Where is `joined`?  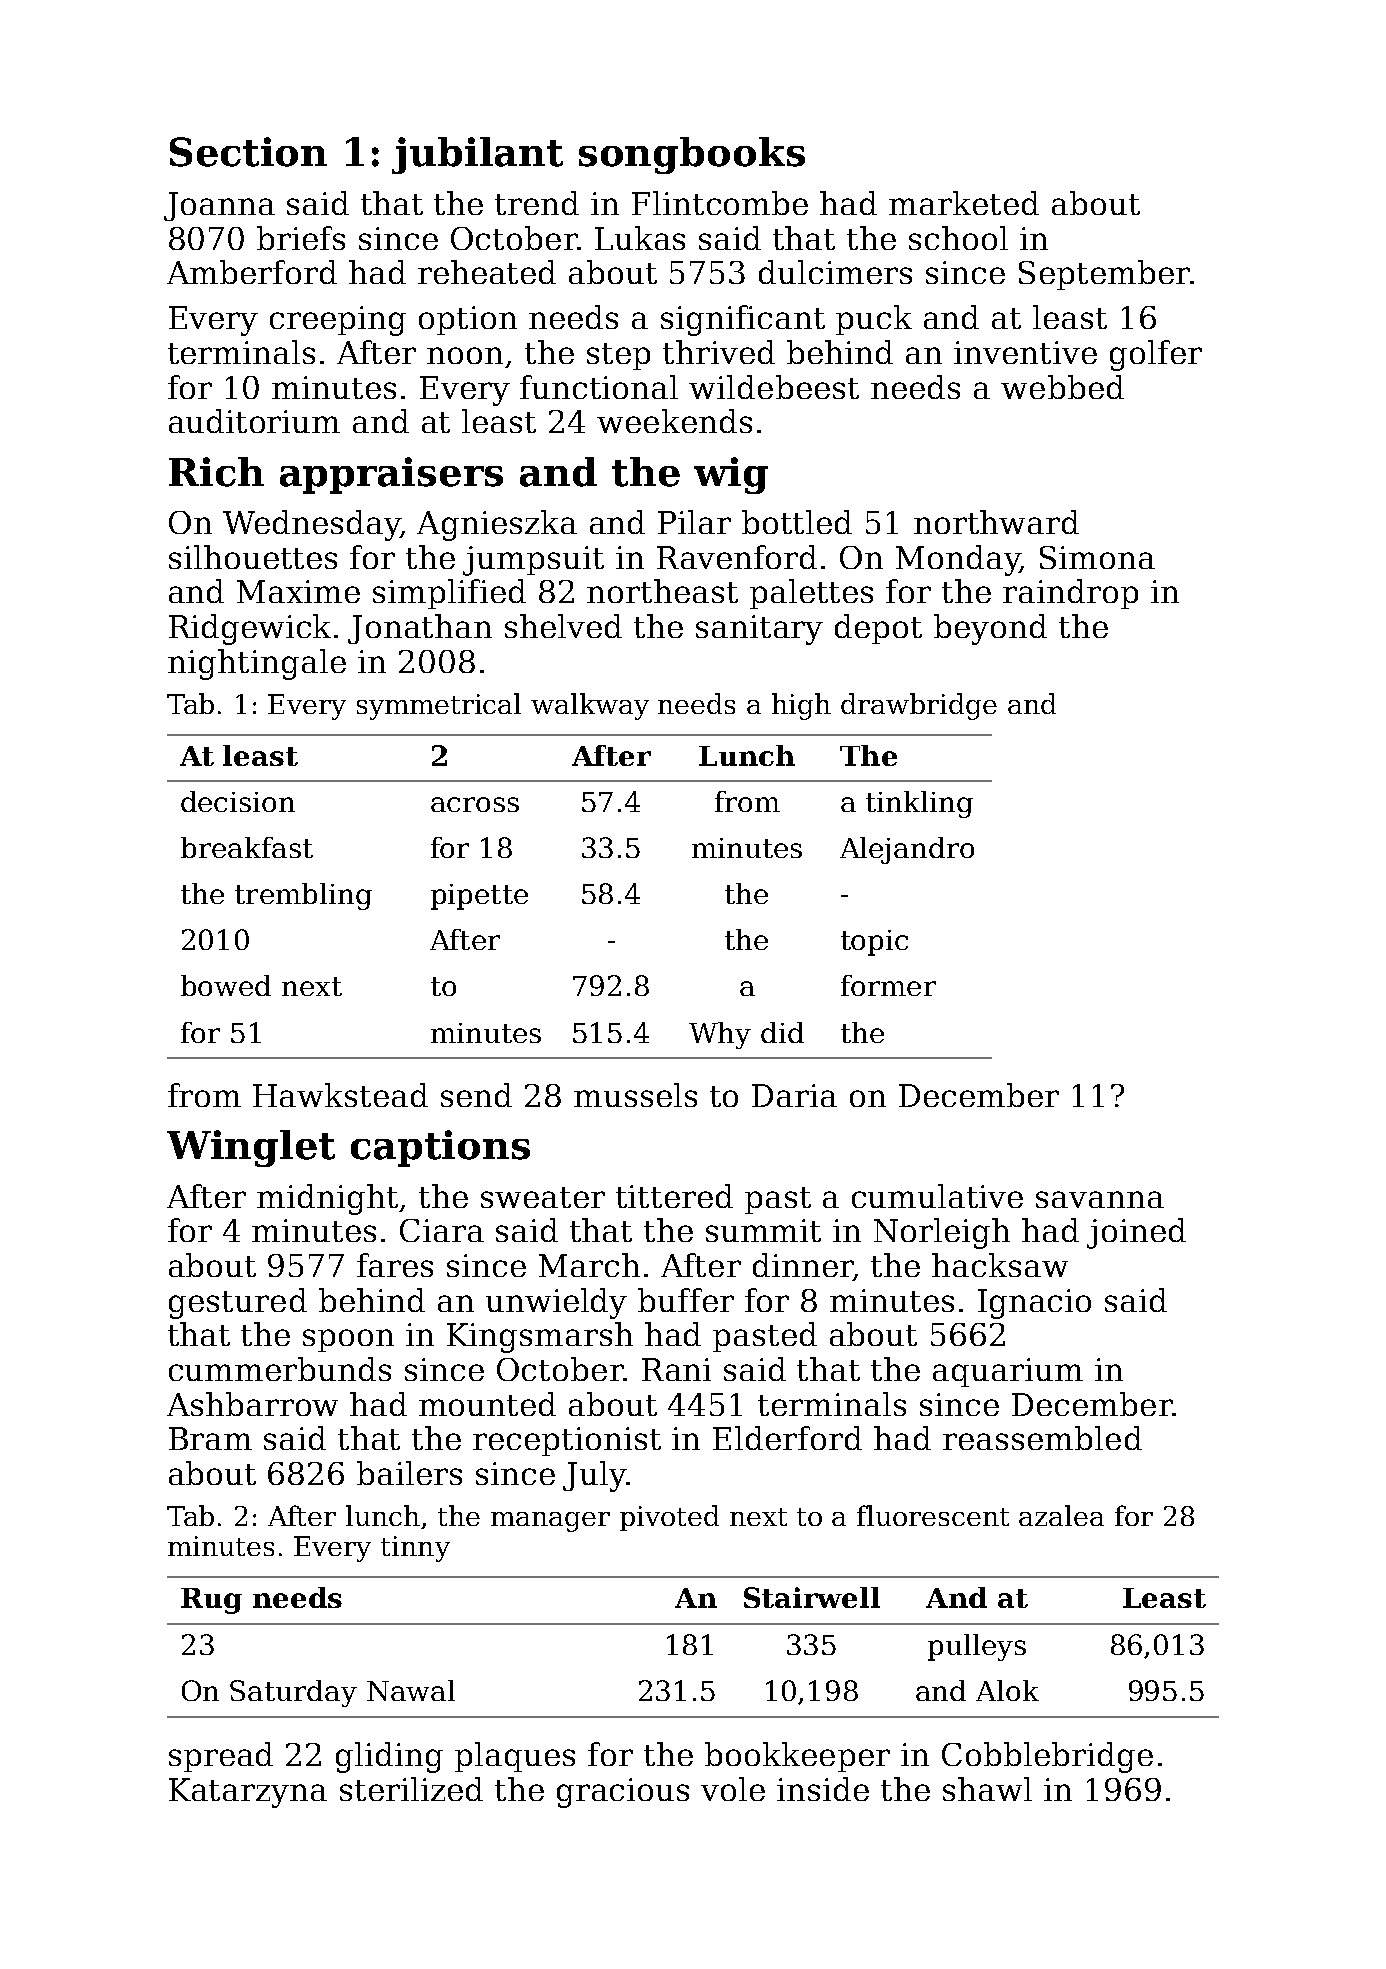 joined is located at coordinates (1136, 1233).
